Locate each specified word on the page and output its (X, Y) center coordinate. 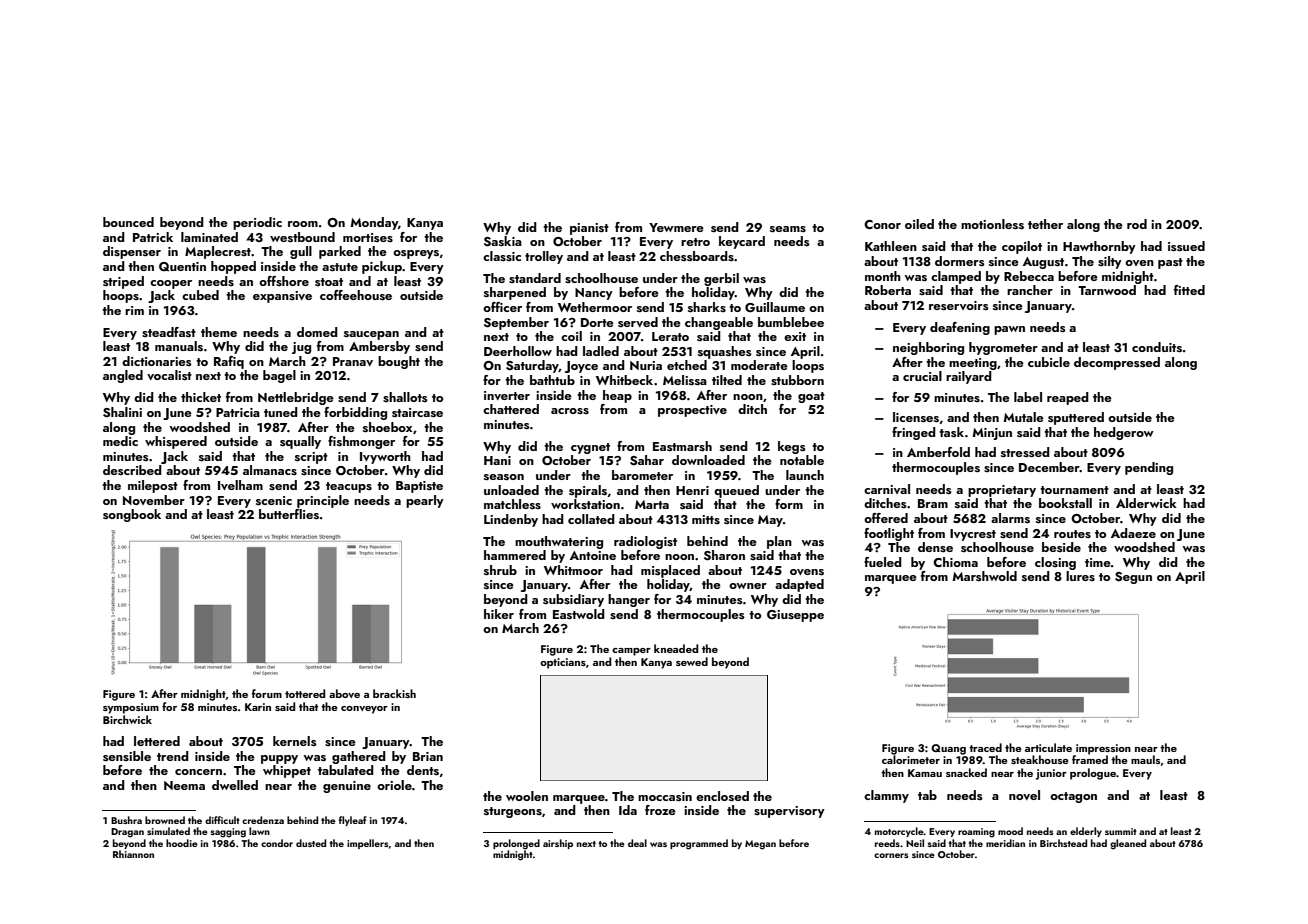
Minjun (992, 434)
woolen (527, 796)
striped (123, 282)
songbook (132, 515)
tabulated (346, 770)
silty (1110, 262)
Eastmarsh (682, 446)
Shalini (122, 412)
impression (1103, 749)
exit (795, 336)
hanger (629, 600)
